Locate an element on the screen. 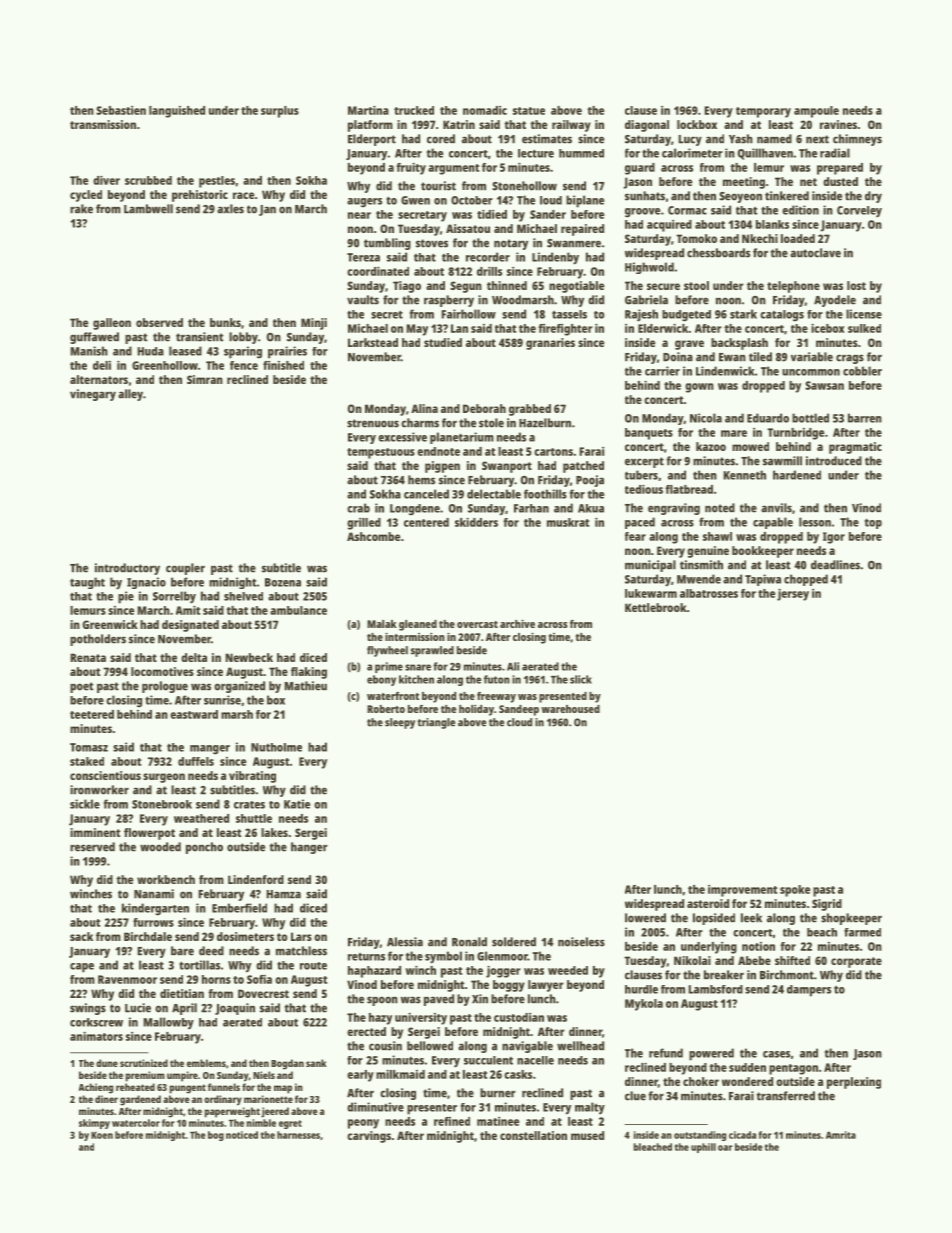 This screenshot has width=952, height=1233. noticed is located at coordinates (242, 1135).
